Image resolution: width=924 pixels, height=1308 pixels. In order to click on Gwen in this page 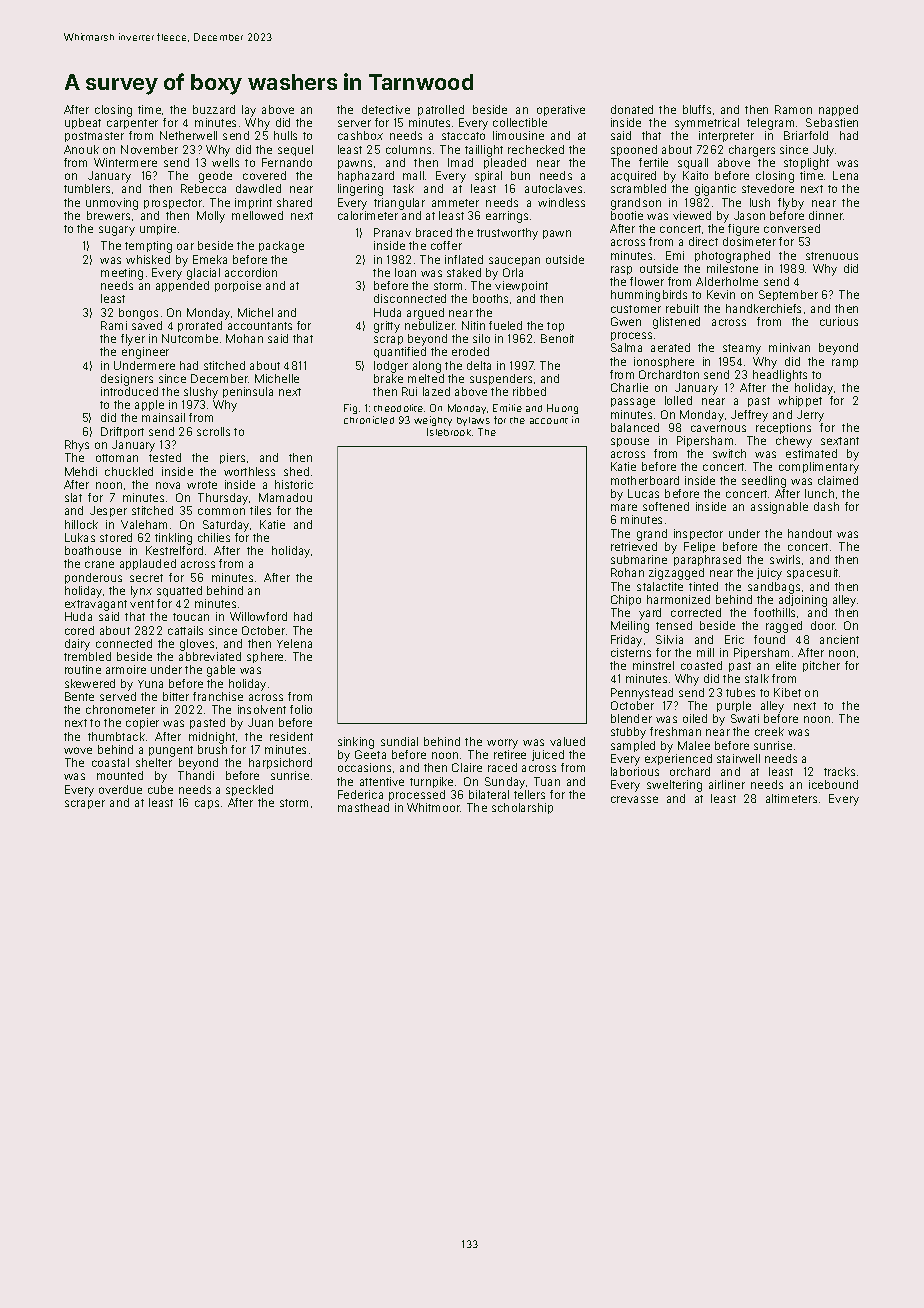, I will do `click(626, 321)`.
